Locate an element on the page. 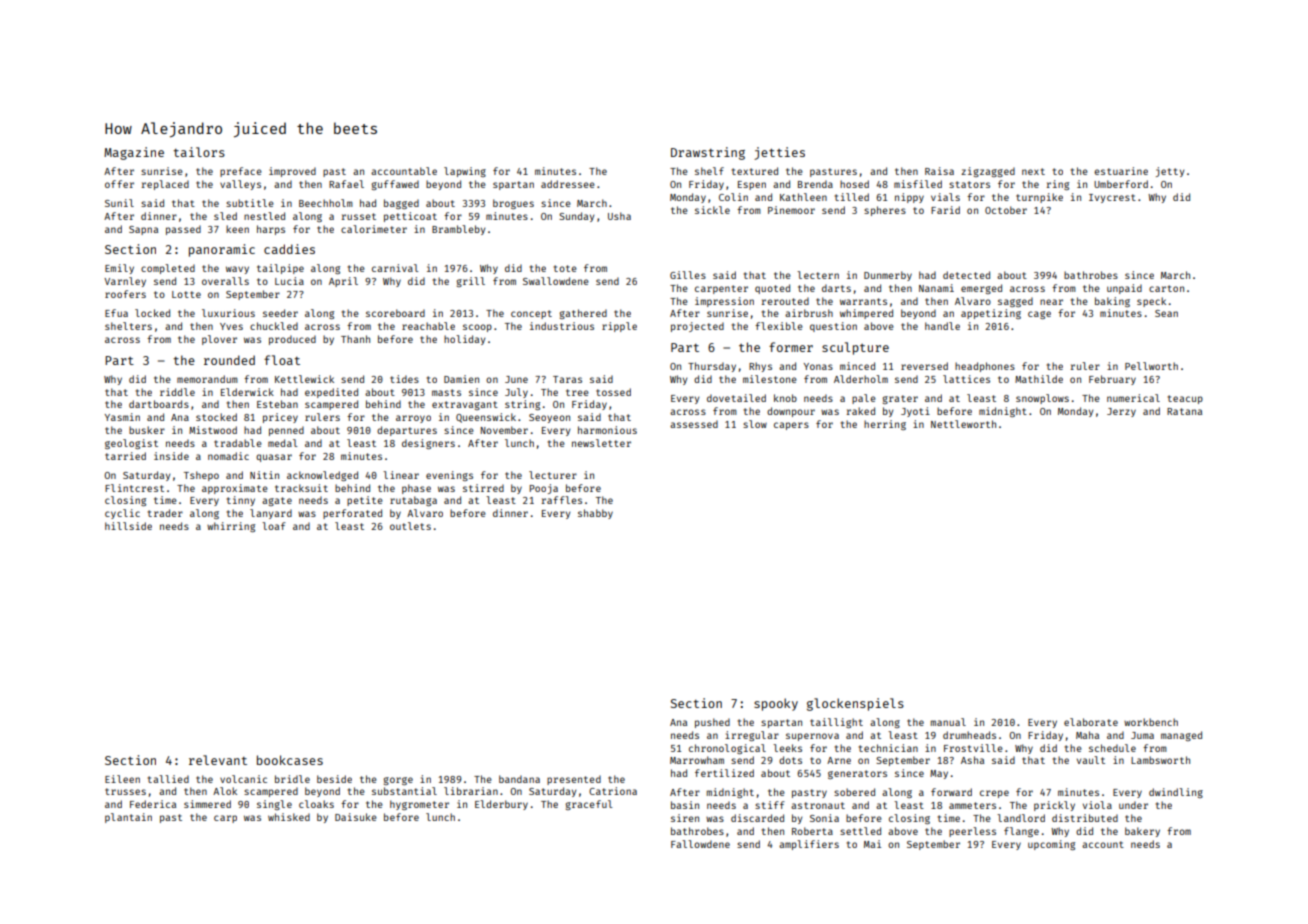  carton is located at coordinates (1166, 288).
